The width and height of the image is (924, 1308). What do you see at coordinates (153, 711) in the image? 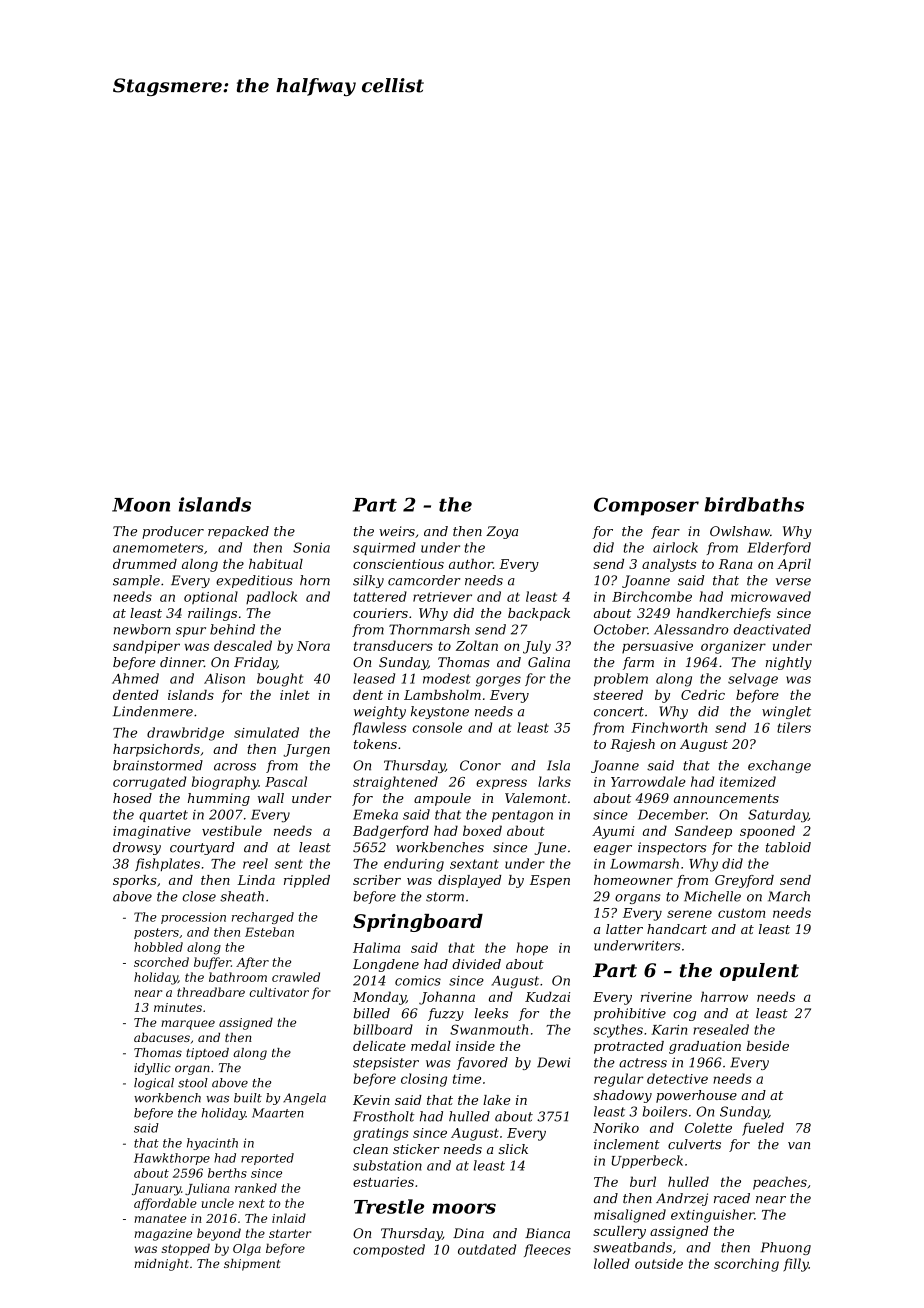
I see `Lindenmere` at bounding box center [153, 711].
